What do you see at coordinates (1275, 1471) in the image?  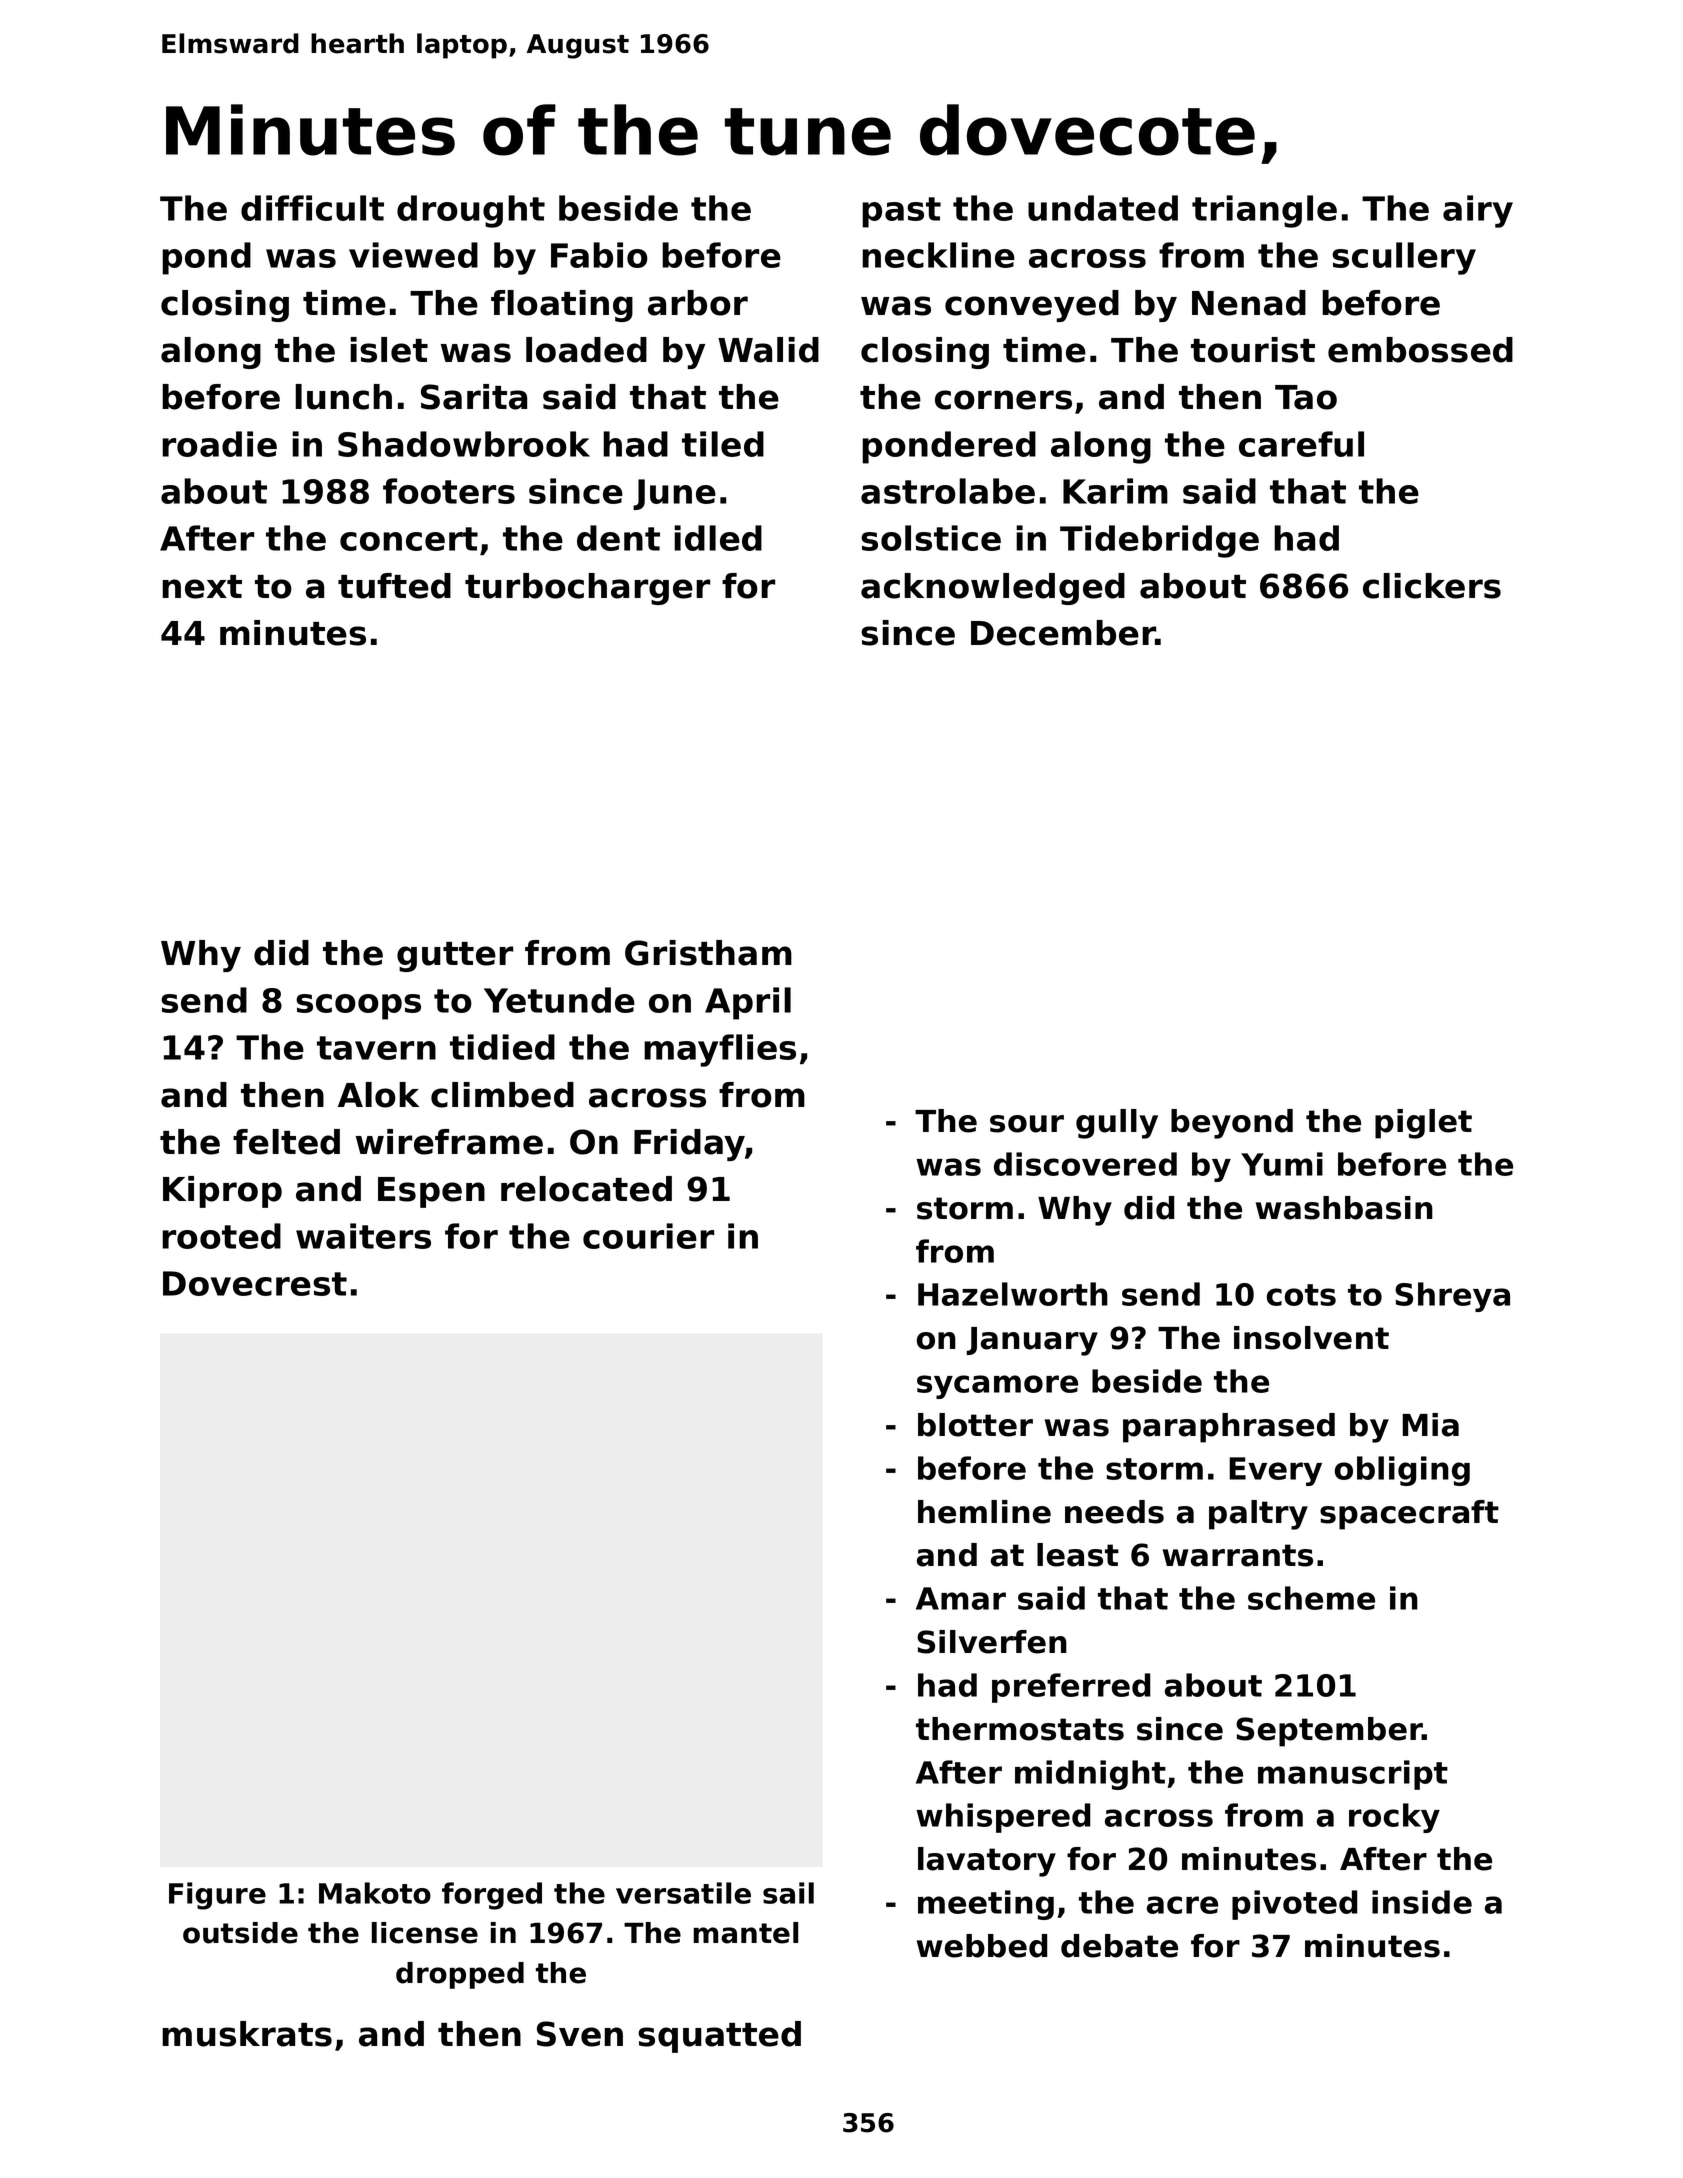 I see `Every` at bounding box center [1275, 1471].
